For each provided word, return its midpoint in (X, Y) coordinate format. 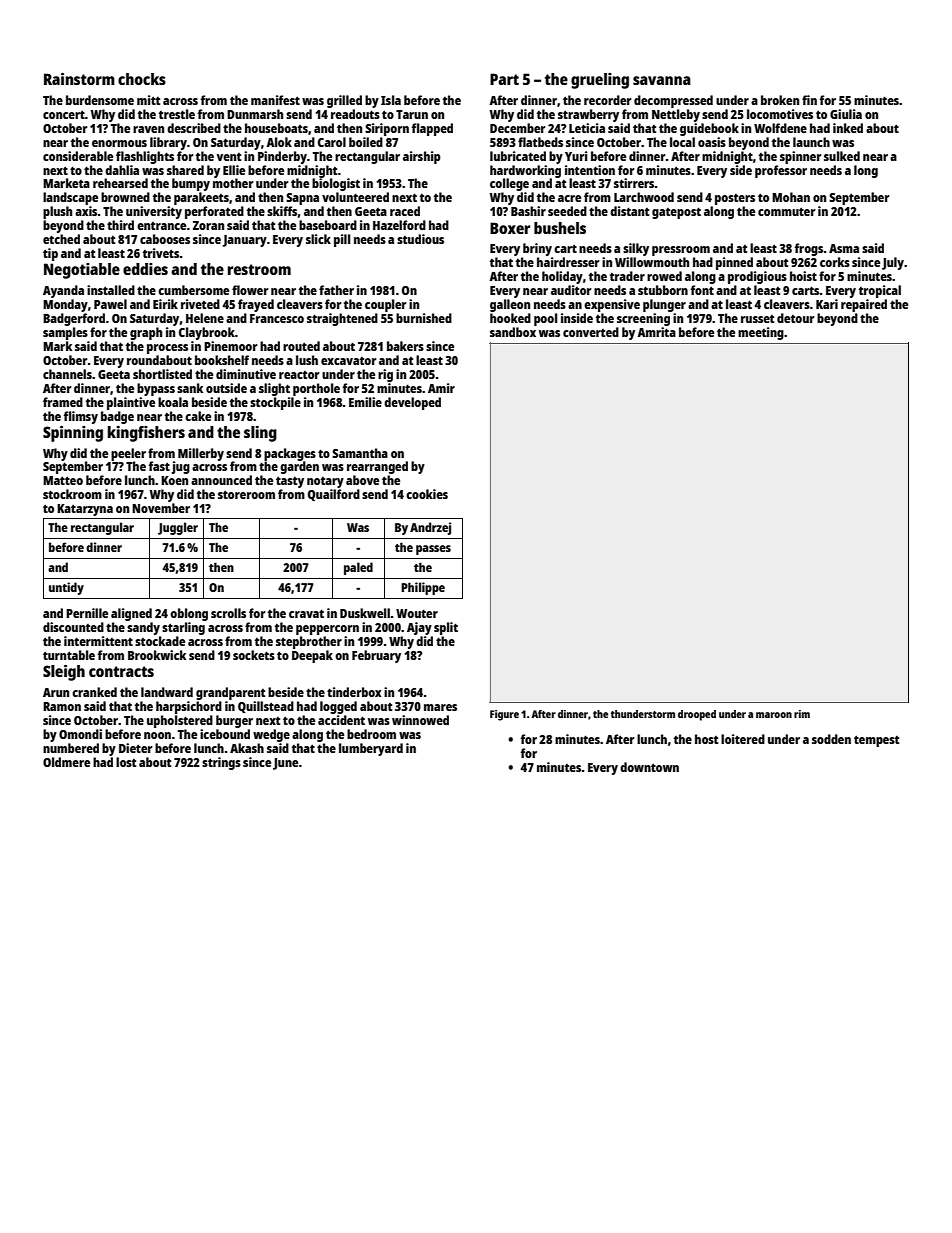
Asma (844, 248)
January (245, 241)
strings (221, 763)
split (446, 628)
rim (802, 714)
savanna (662, 80)
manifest (275, 100)
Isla (391, 100)
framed (63, 402)
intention (590, 170)
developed (412, 403)
